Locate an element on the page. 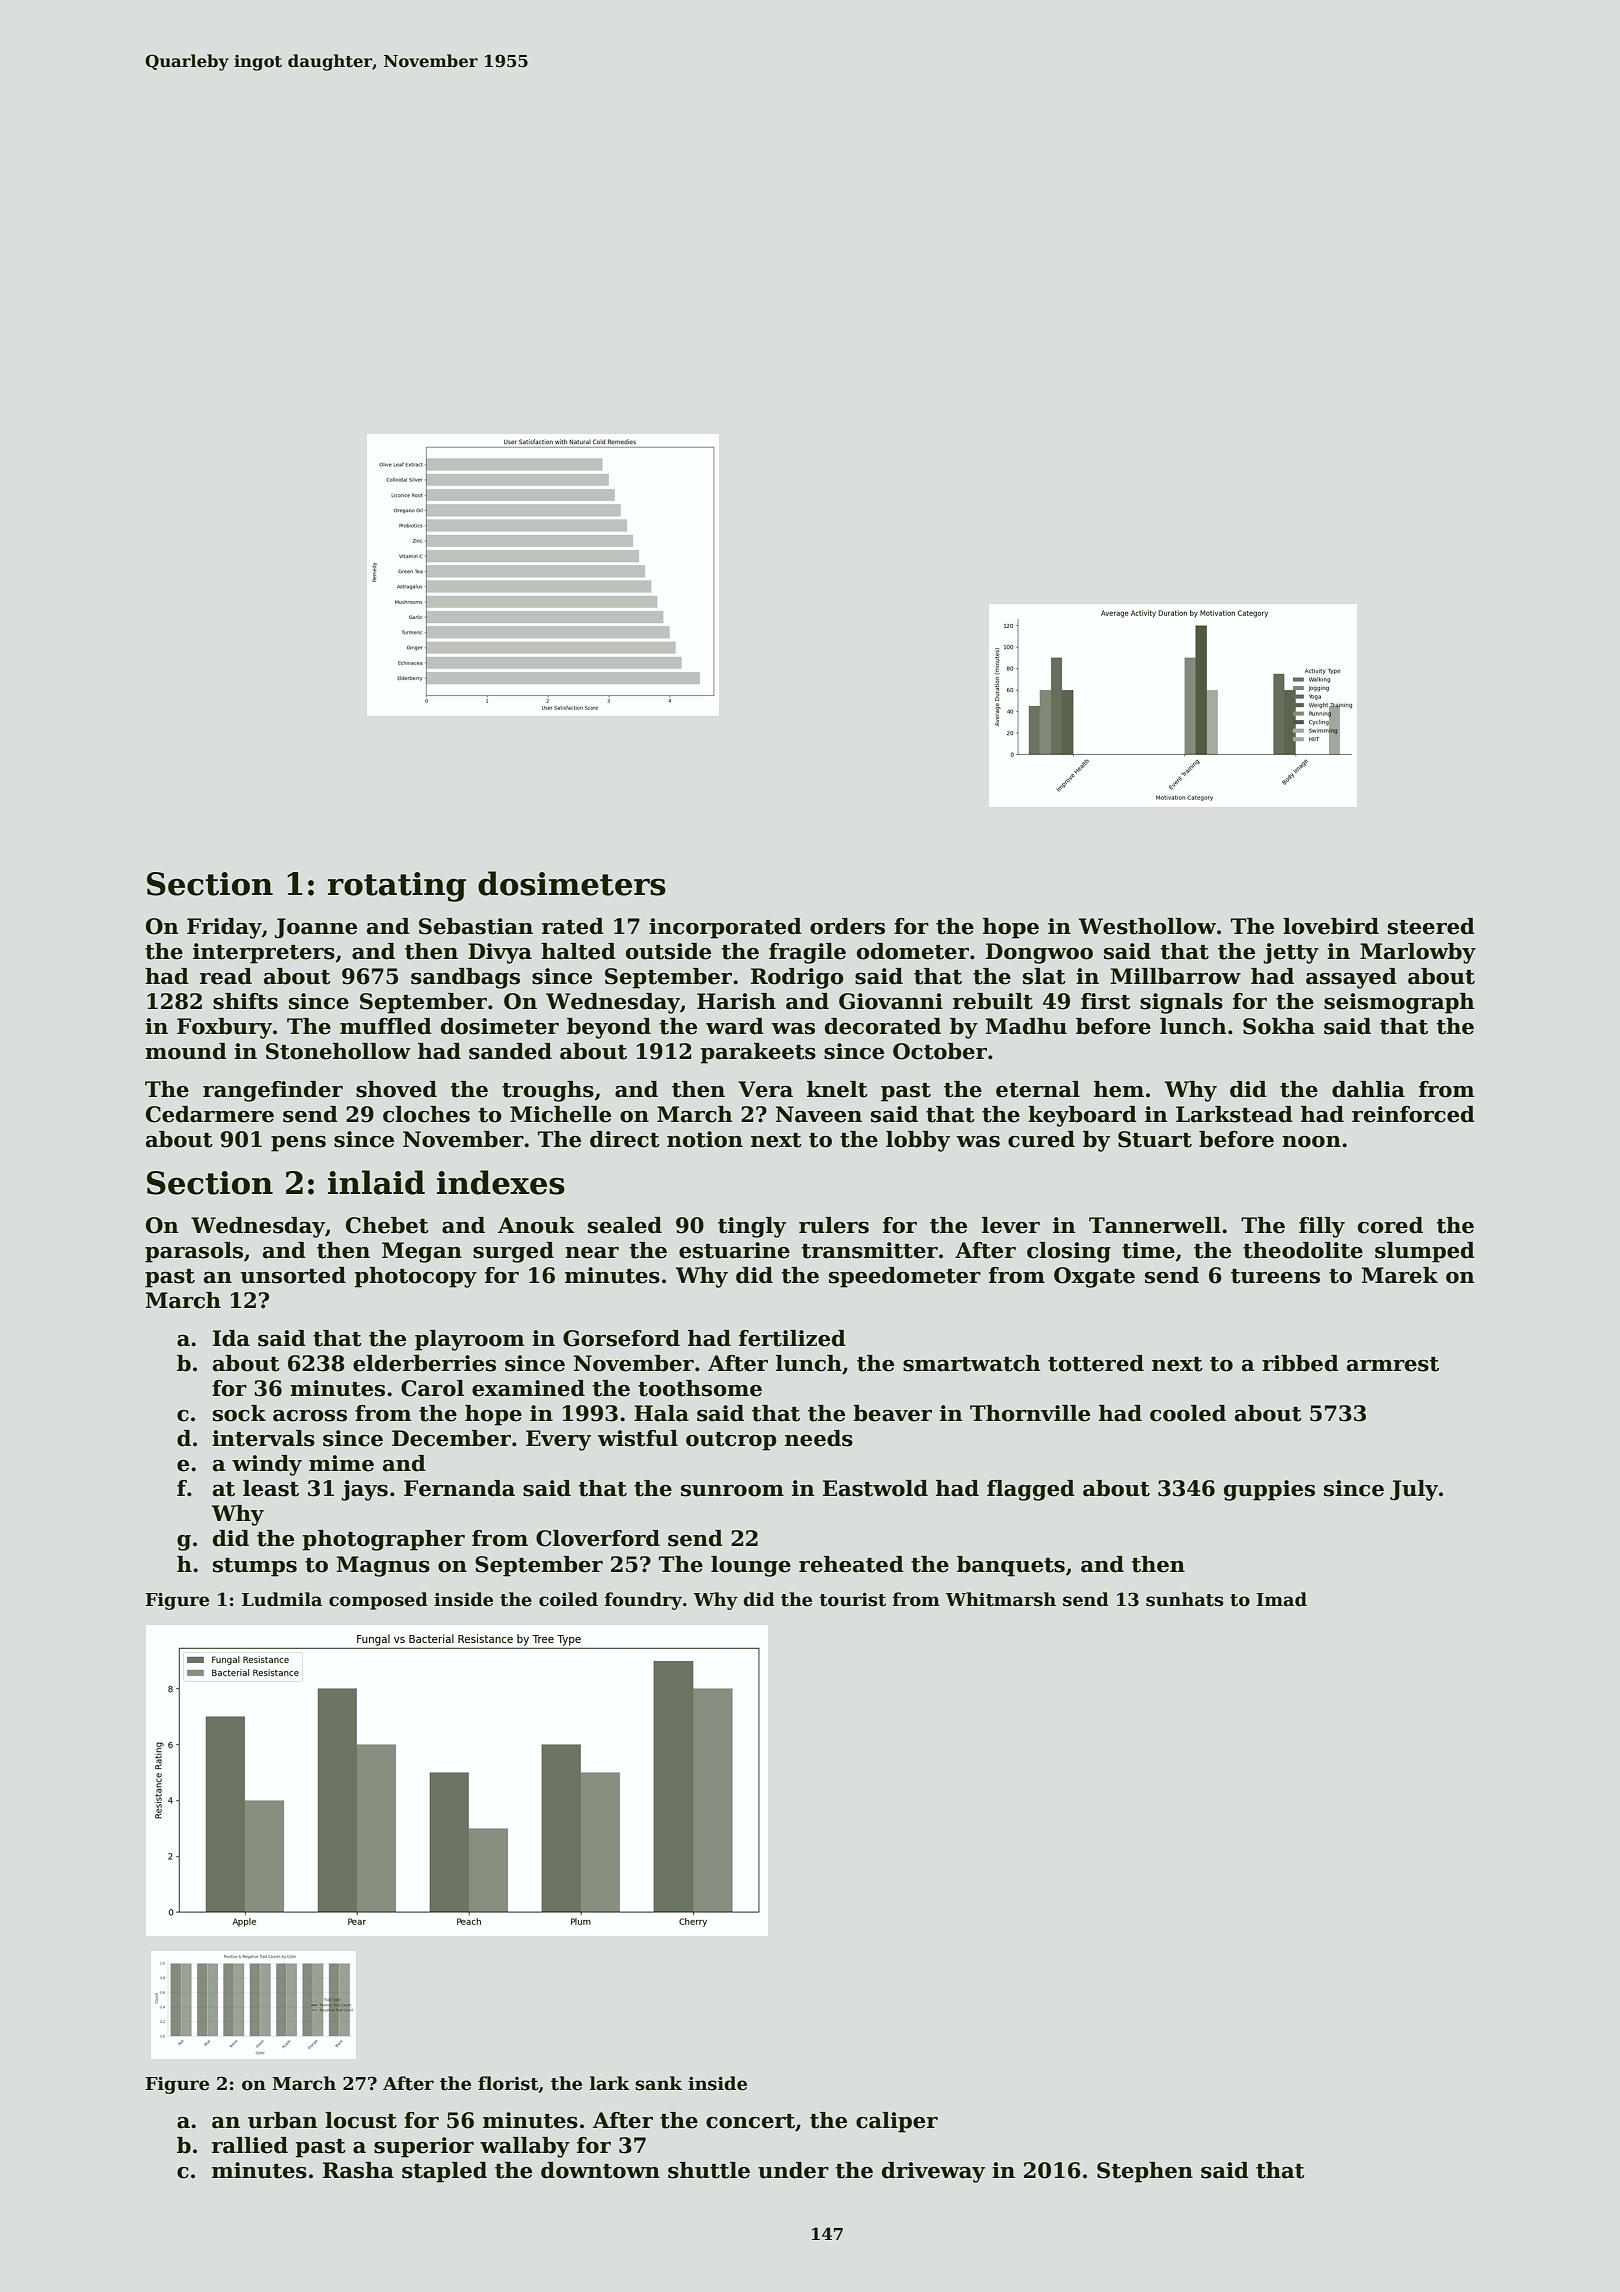  rallied is located at coordinates (250, 2145).
